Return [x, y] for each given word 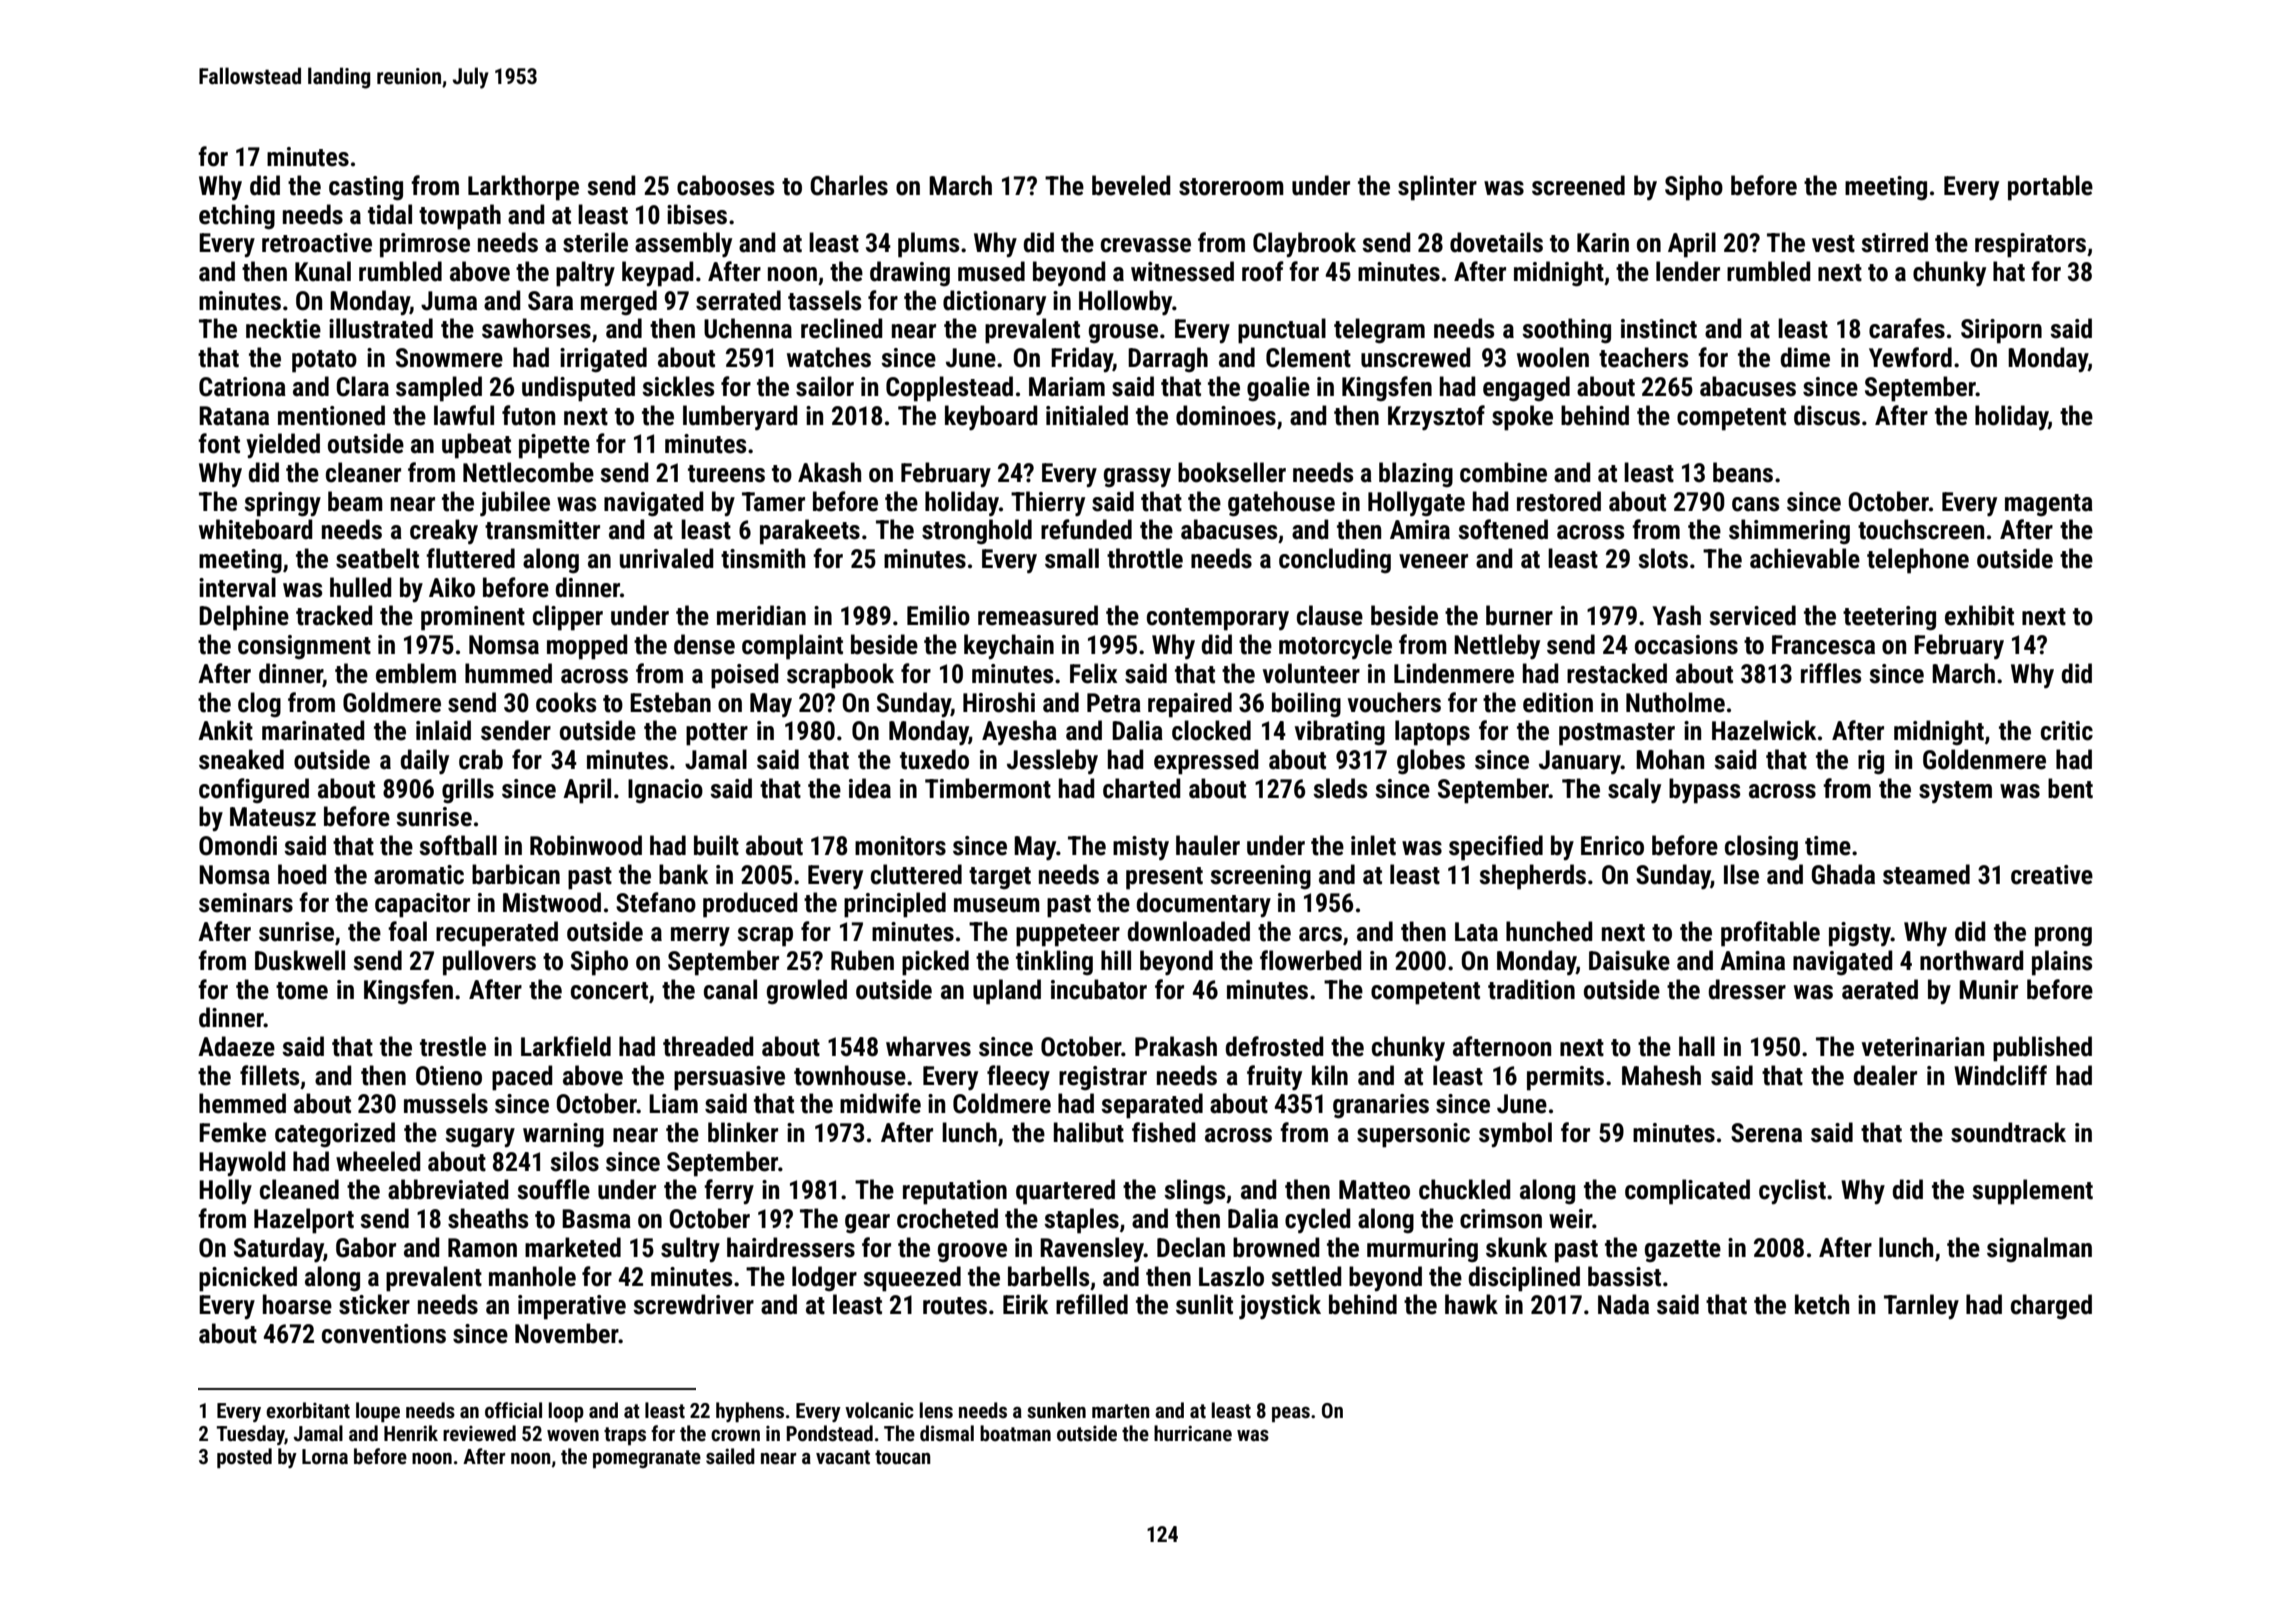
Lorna [325, 1456]
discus [1827, 415]
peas [1291, 1414]
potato [324, 361]
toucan [903, 1457]
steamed [1926, 874]
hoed [302, 874]
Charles [849, 185]
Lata [1476, 932]
